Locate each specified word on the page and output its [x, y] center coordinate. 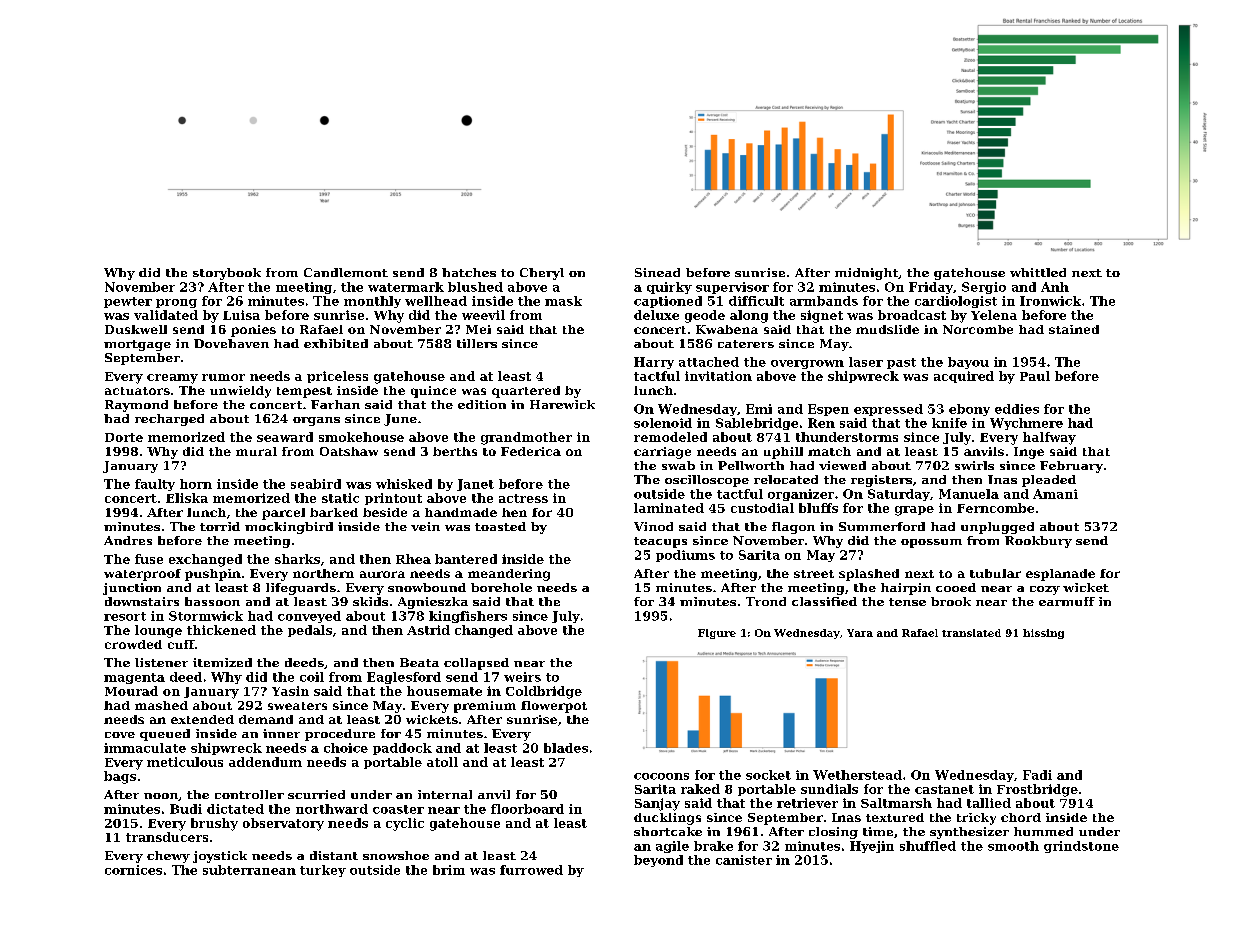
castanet [944, 789]
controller [249, 794]
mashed [161, 705]
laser [866, 362]
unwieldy [240, 392]
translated [971, 633]
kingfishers [468, 617]
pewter [128, 302]
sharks [297, 559]
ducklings [667, 819]
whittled [1038, 272]
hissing [1043, 634]
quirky [669, 288]
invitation [718, 376]
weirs [522, 677]
